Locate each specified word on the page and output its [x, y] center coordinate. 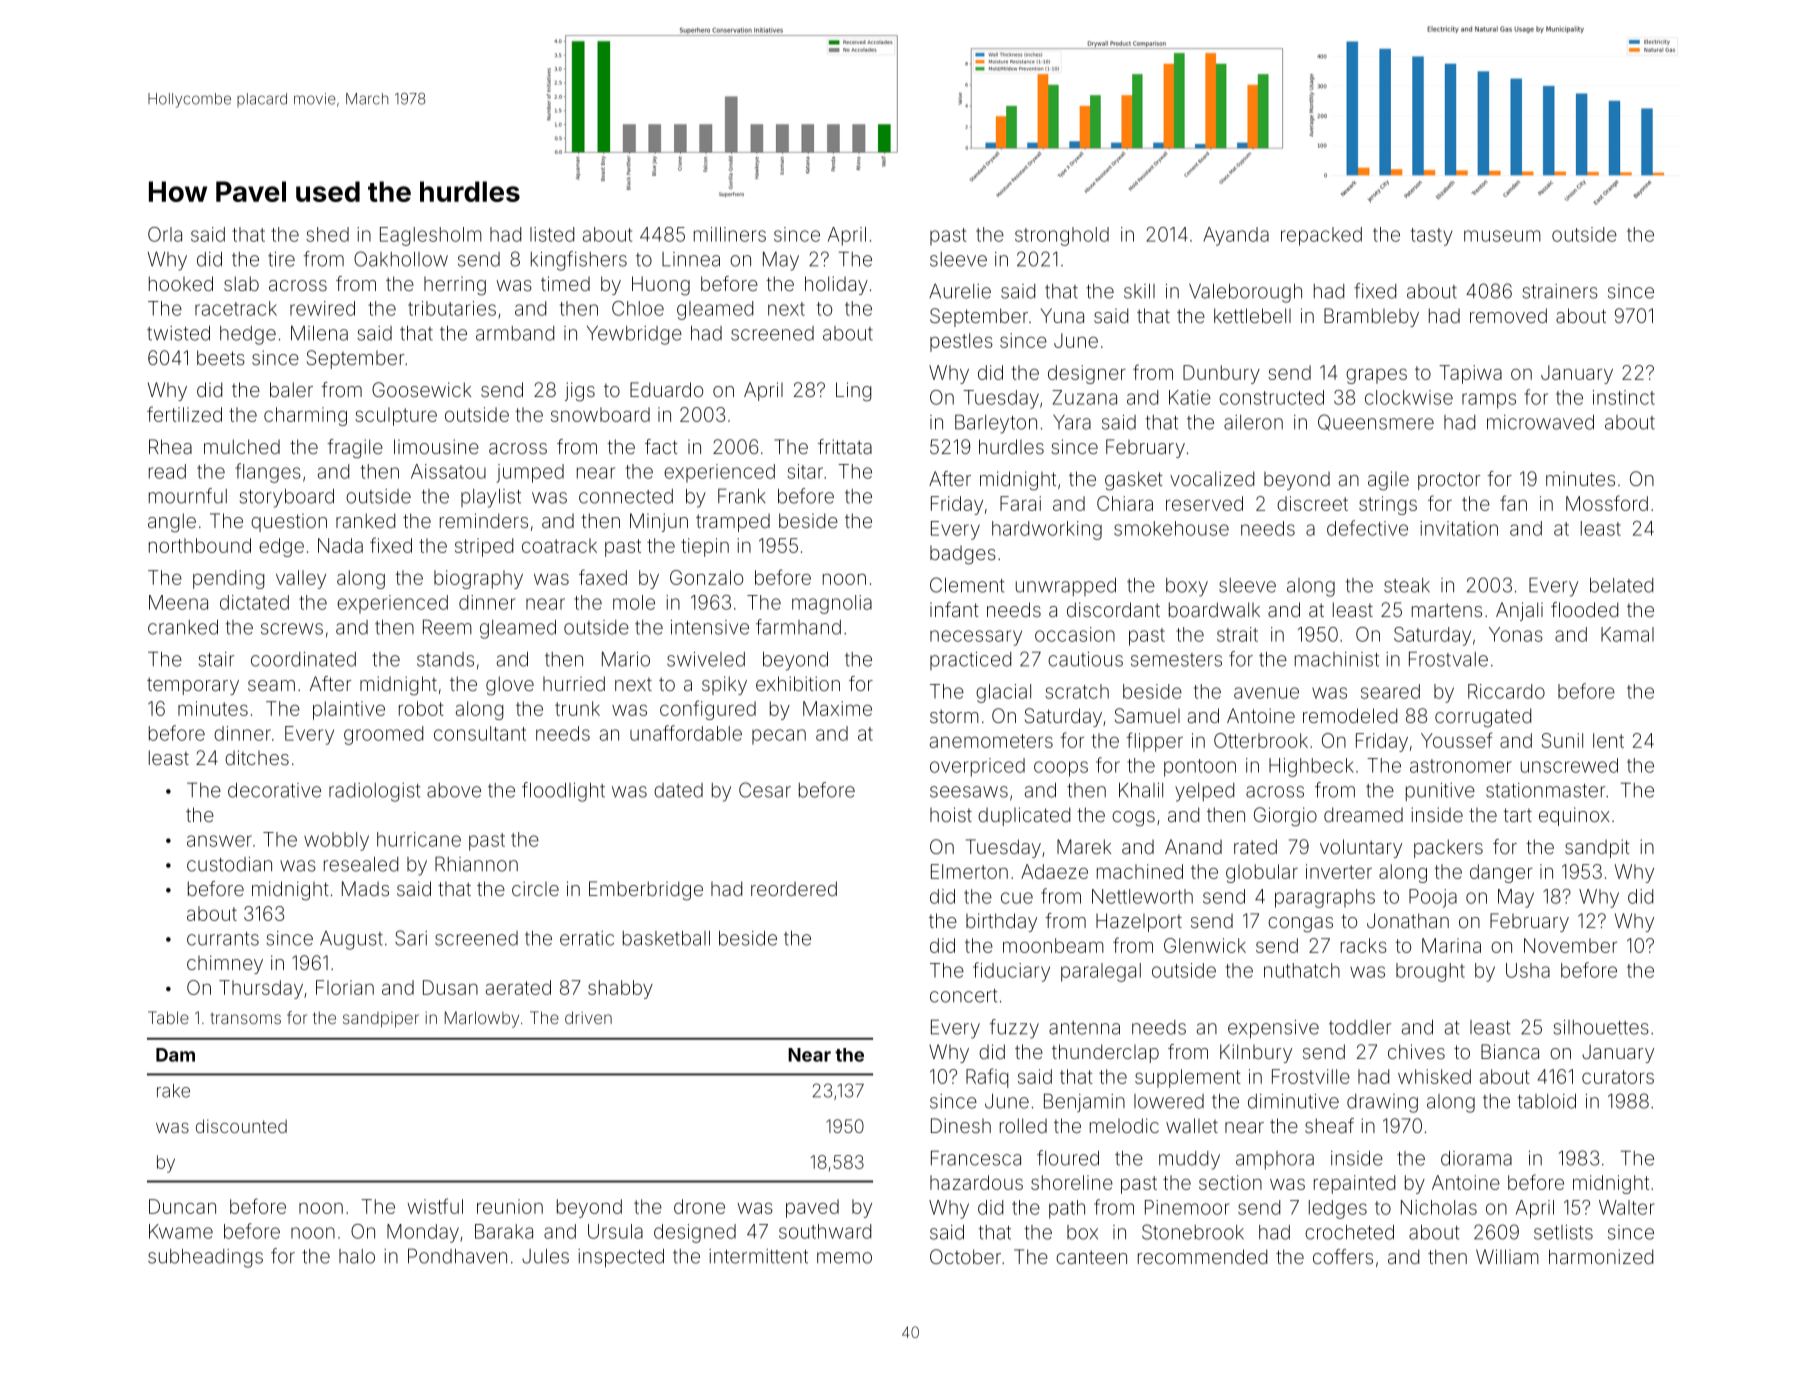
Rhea [170, 446]
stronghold [1062, 236]
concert [963, 996]
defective [1367, 528]
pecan [779, 737]
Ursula [615, 1231]
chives [1416, 1051]
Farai [1020, 503]
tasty [1432, 237]
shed [327, 234]
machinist [1337, 659]
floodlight [563, 792]
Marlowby [482, 1019]
